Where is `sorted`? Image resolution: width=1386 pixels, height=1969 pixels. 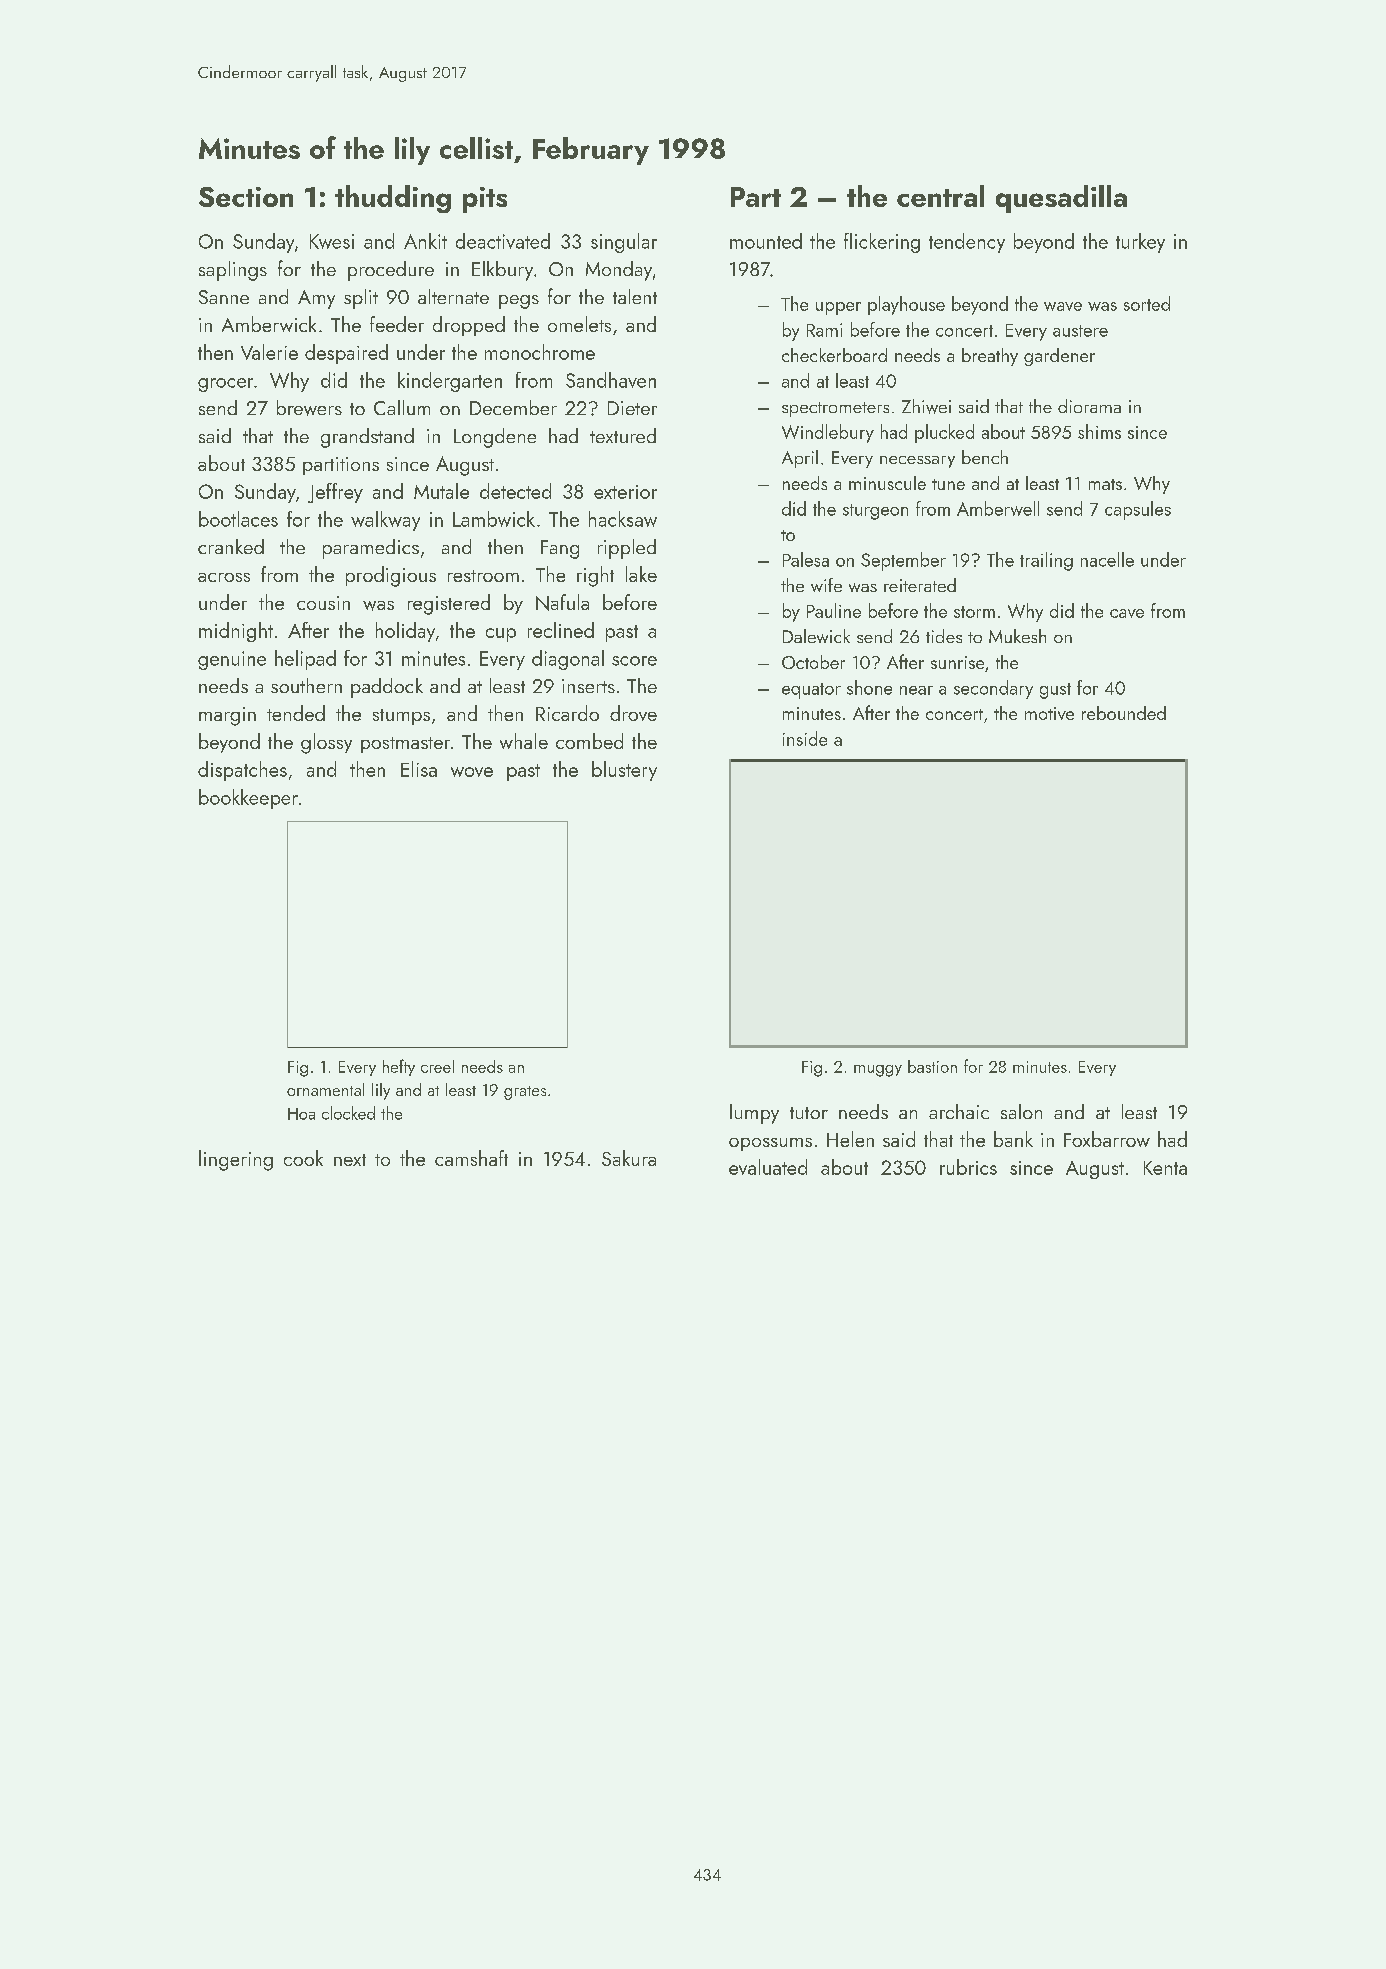
sorted is located at coordinates (1147, 303).
